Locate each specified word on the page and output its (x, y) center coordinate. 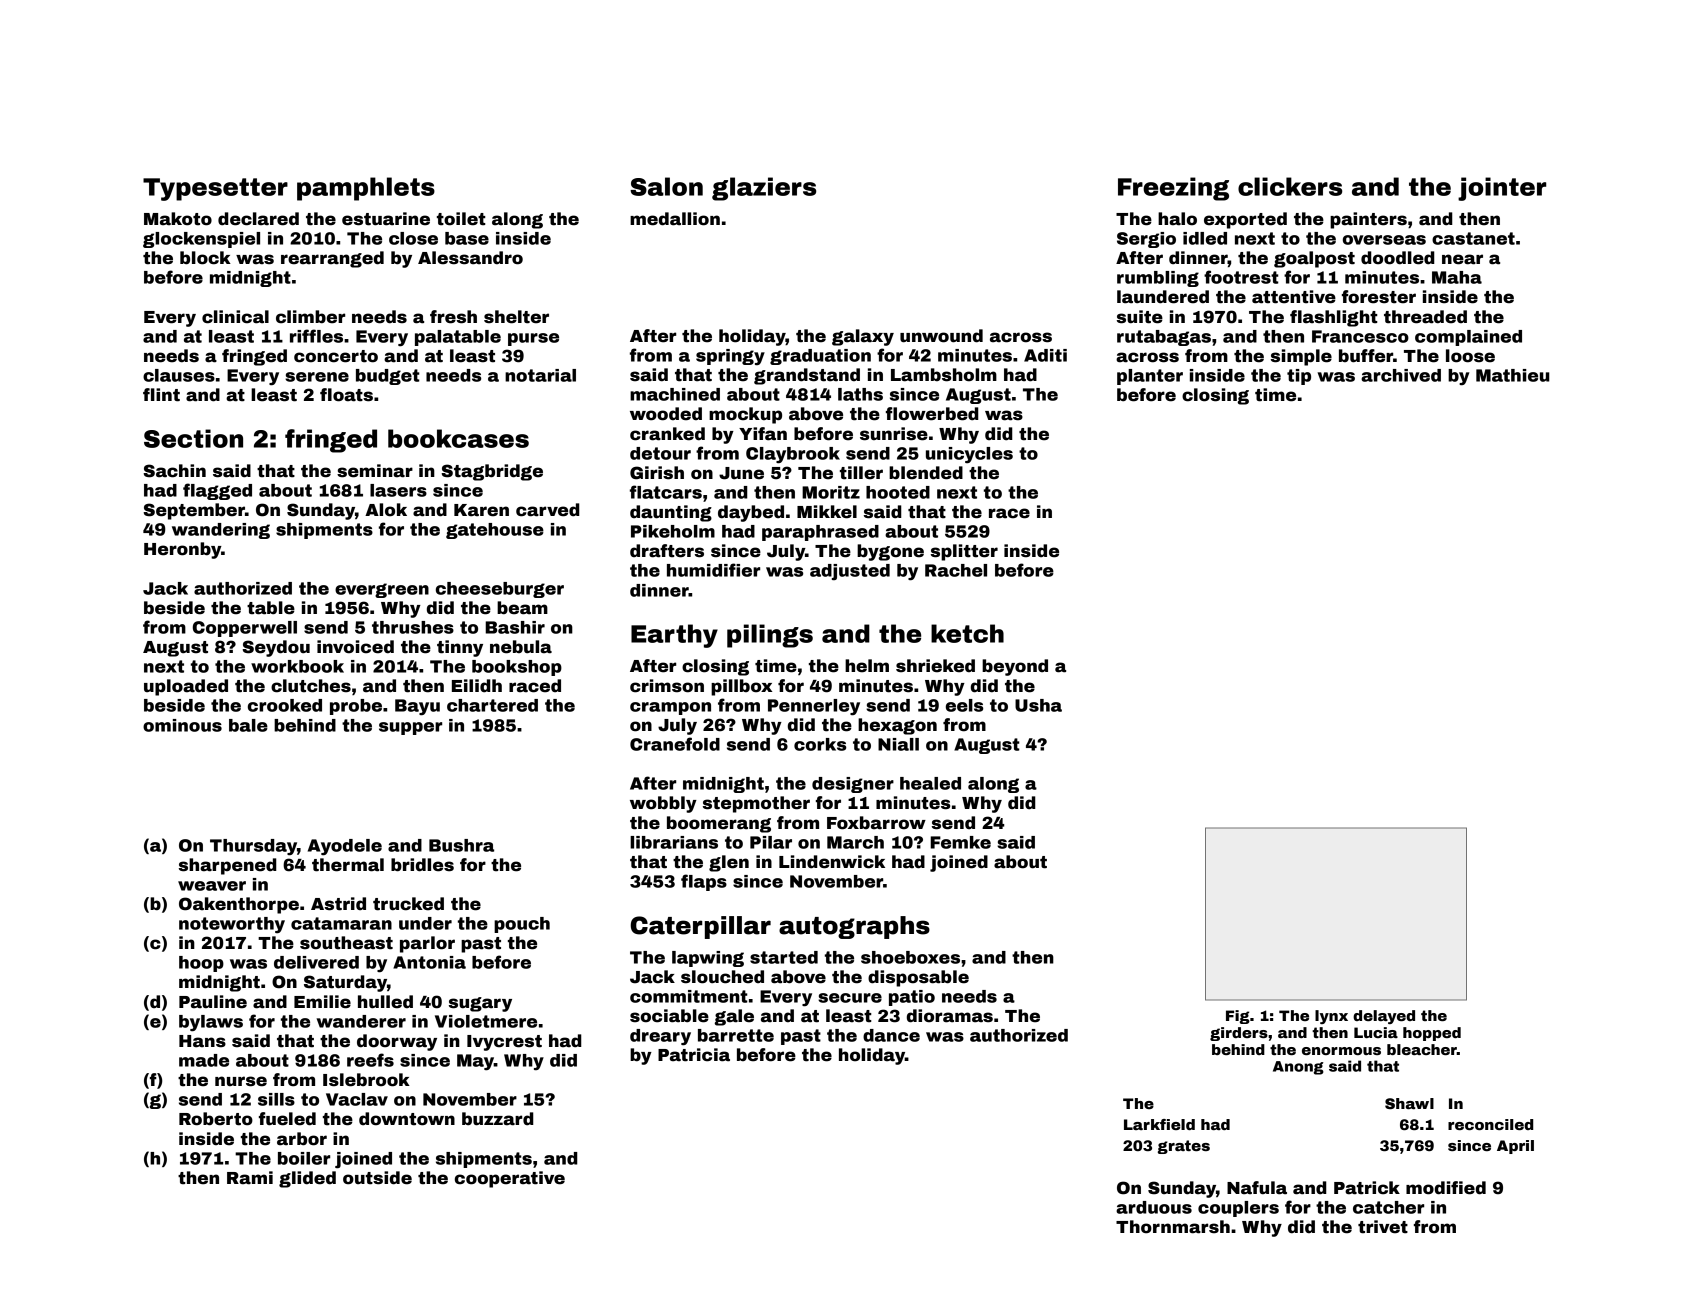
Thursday (253, 847)
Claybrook (793, 455)
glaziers (764, 189)
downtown (407, 1119)
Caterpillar (700, 927)
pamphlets (366, 189)
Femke (960, 842)
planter (1150, 377)
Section (193, 438)
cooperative (510, 1179)
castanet (1473, 238)
